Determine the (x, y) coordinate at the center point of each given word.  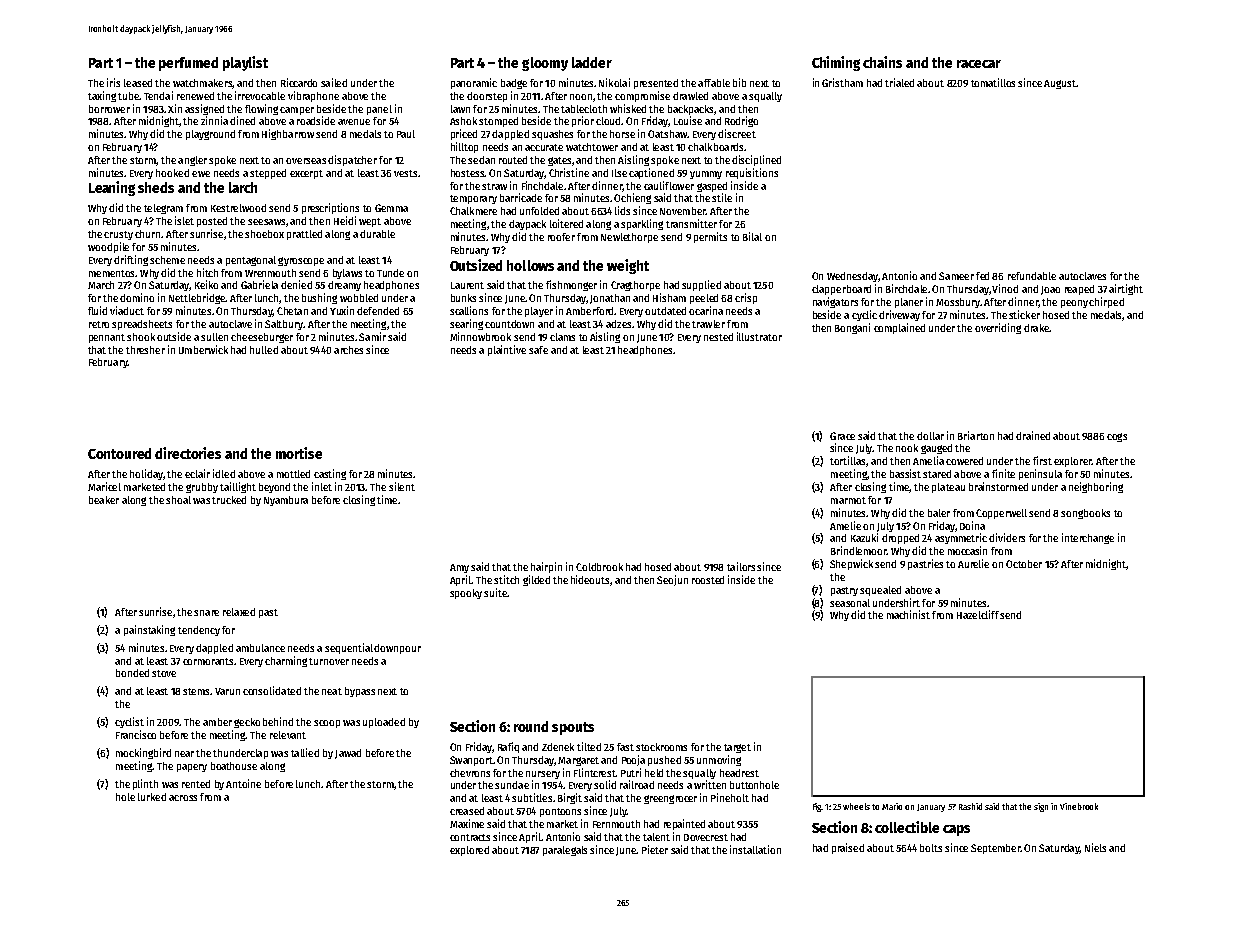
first (1042, 460)
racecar (979, 64)
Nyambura (286, 501)
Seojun (672, 580)
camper (297, 111)
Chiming (836, 63)
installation (755, 849)
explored (469, 851)
